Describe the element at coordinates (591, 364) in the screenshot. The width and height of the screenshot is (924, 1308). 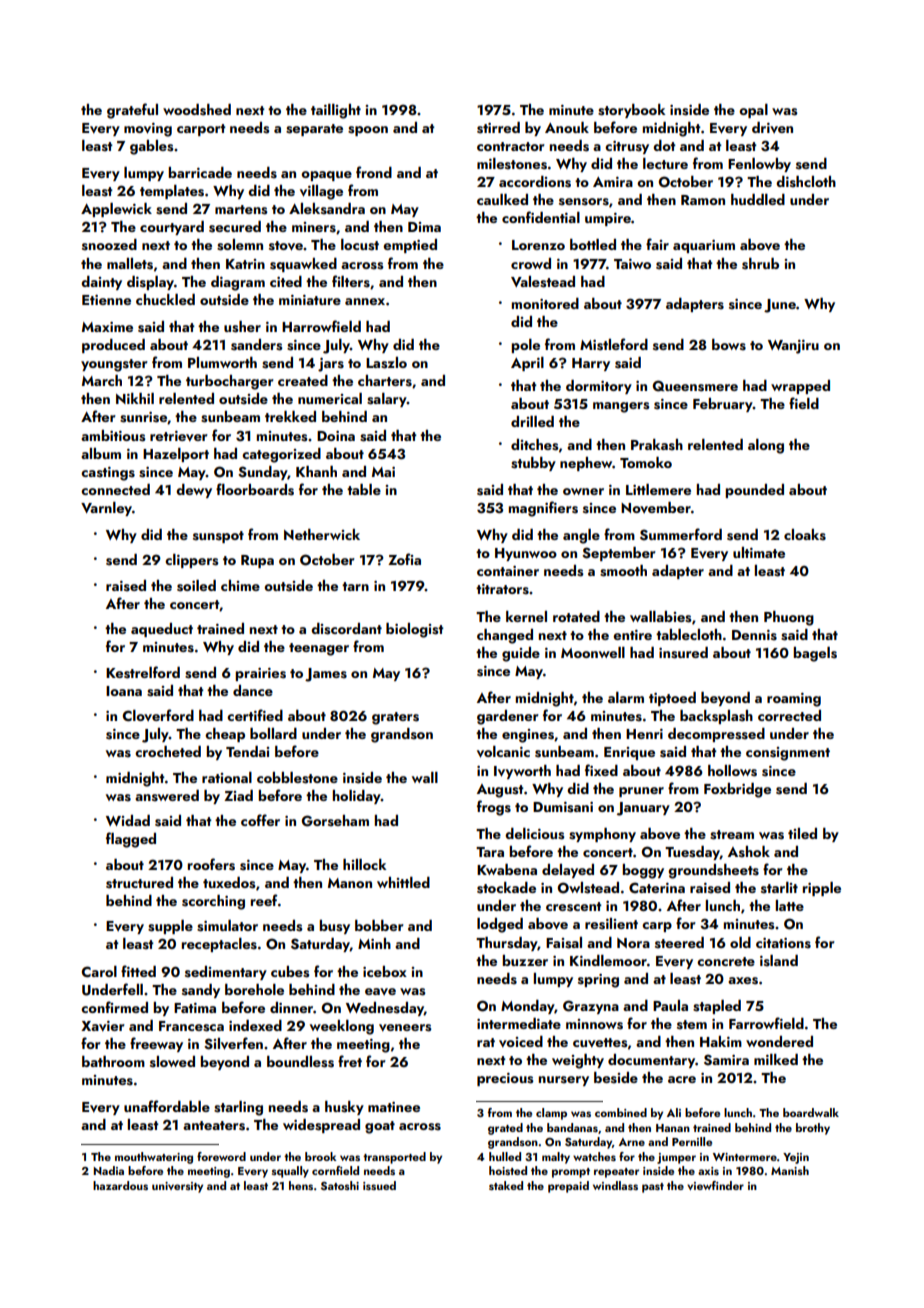
I see `Harry` at that location.
